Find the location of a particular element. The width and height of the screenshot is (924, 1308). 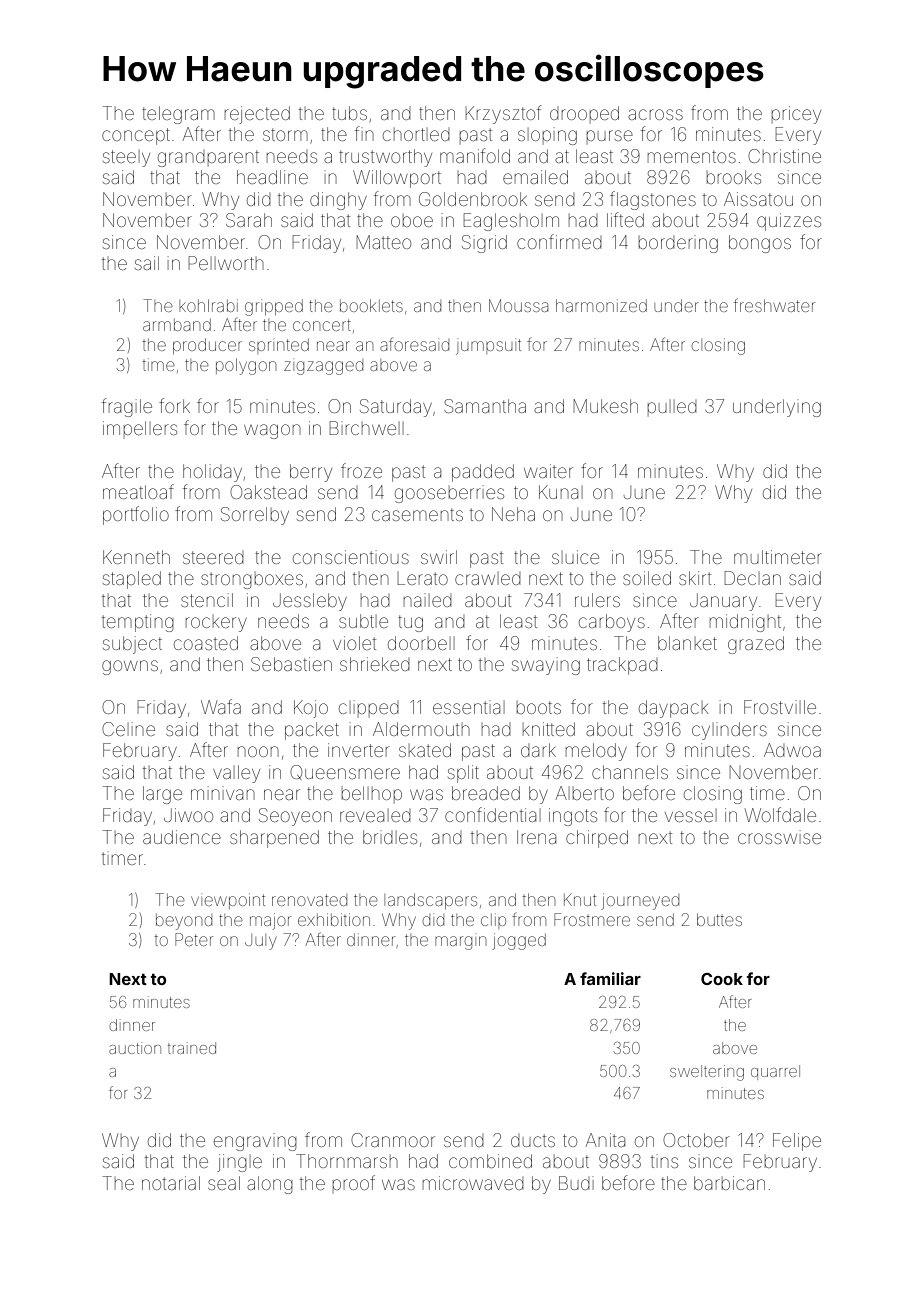

Krzysztof is located at coordinates (503, 114).
